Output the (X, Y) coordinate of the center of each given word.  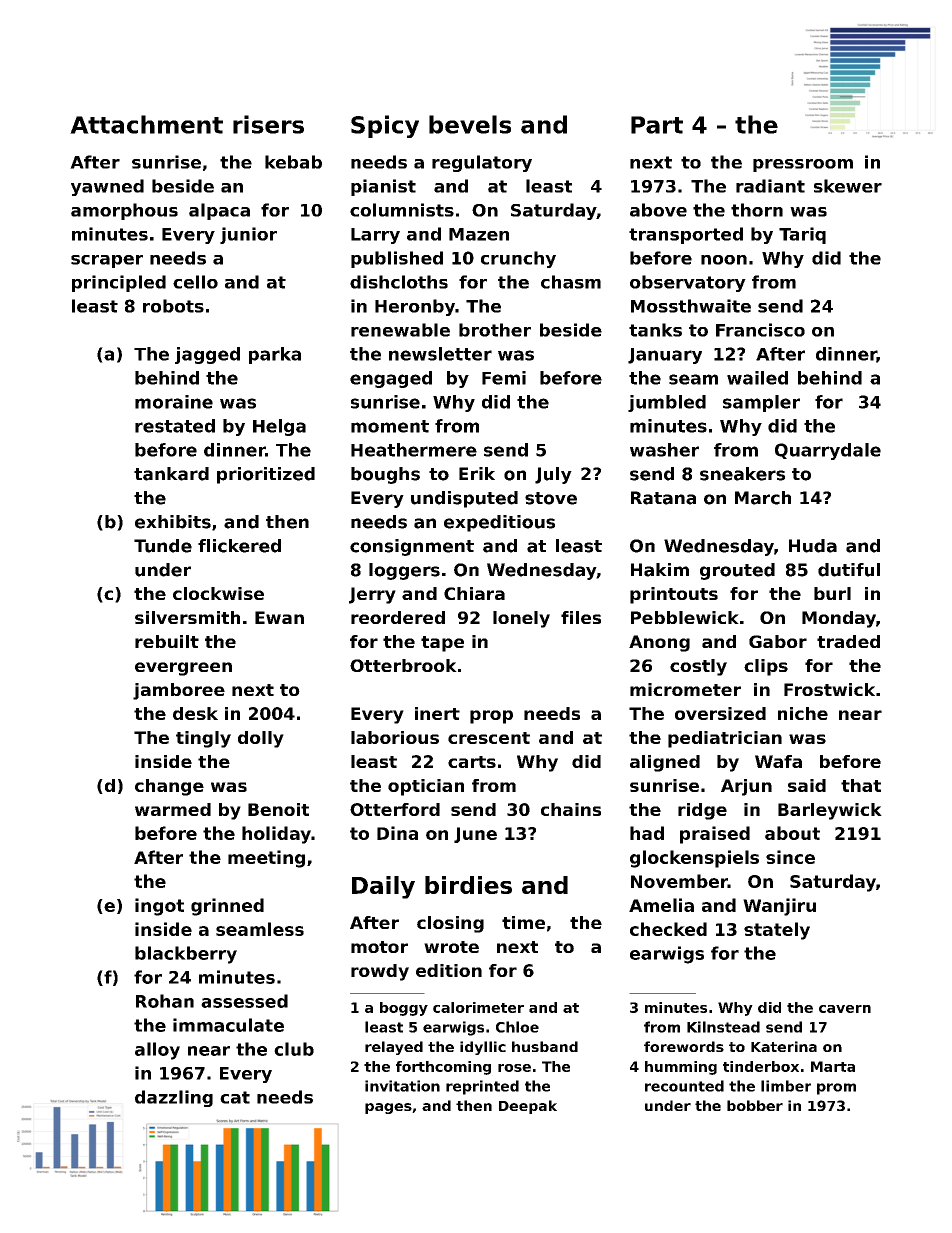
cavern (845, 1009)
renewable (400, 330)
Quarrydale (828, 451)
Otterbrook (403, 665)
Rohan (165, 1001)
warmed (173, 809)
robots (173, 306)
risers (268, 124)
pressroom (803, 165)
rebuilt (167, 641)
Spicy (385, 126)
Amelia (661, 905)
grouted (737, 571)
